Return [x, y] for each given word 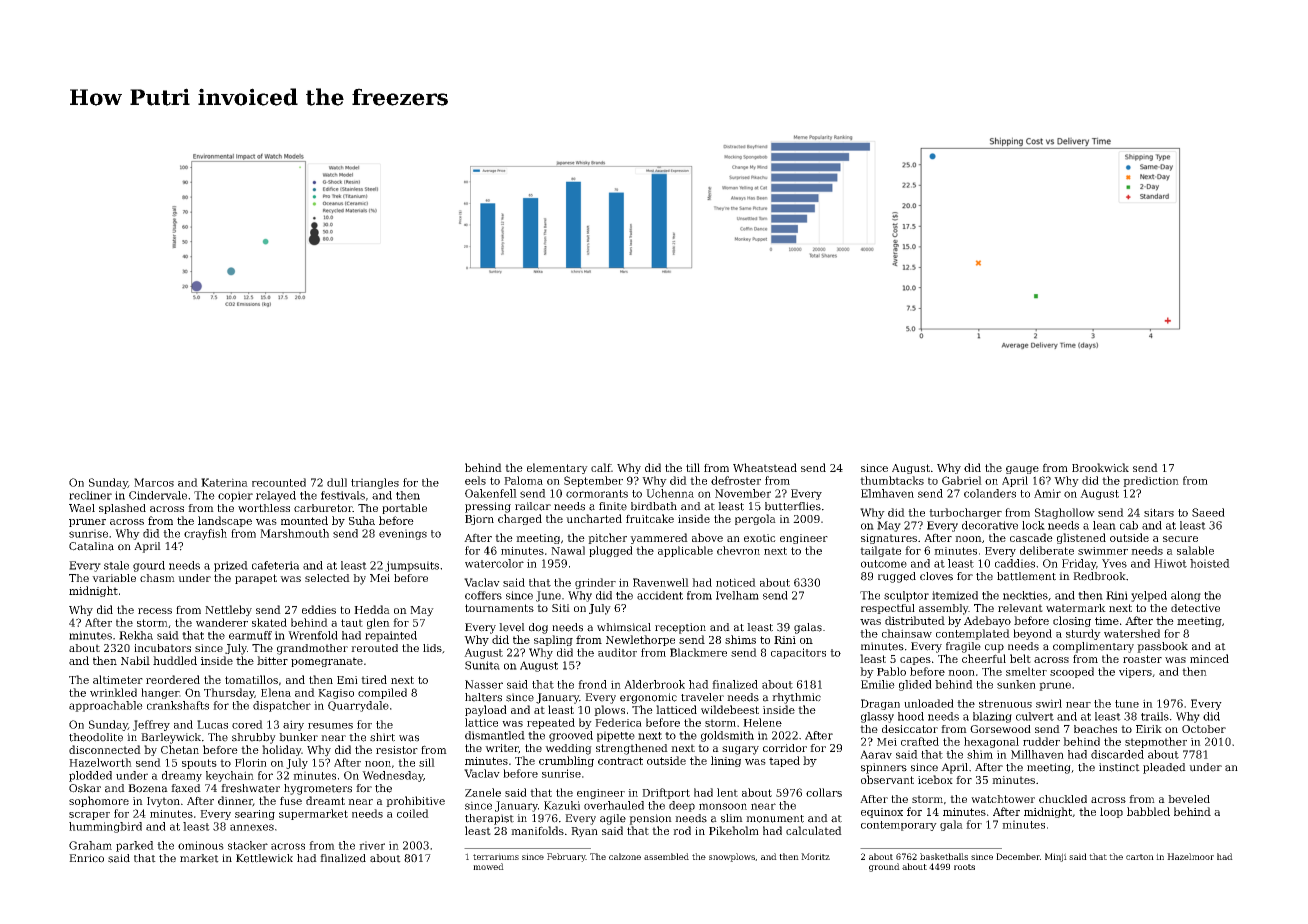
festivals [343, 495]
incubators [162, 648]
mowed [488, 866]
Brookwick [1100, 467]
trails [1155, 716]
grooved [571, 736]
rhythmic [796, 698]
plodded [90, 776]
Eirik [1149, 729]
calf [601, 467]
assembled [666, 856]
